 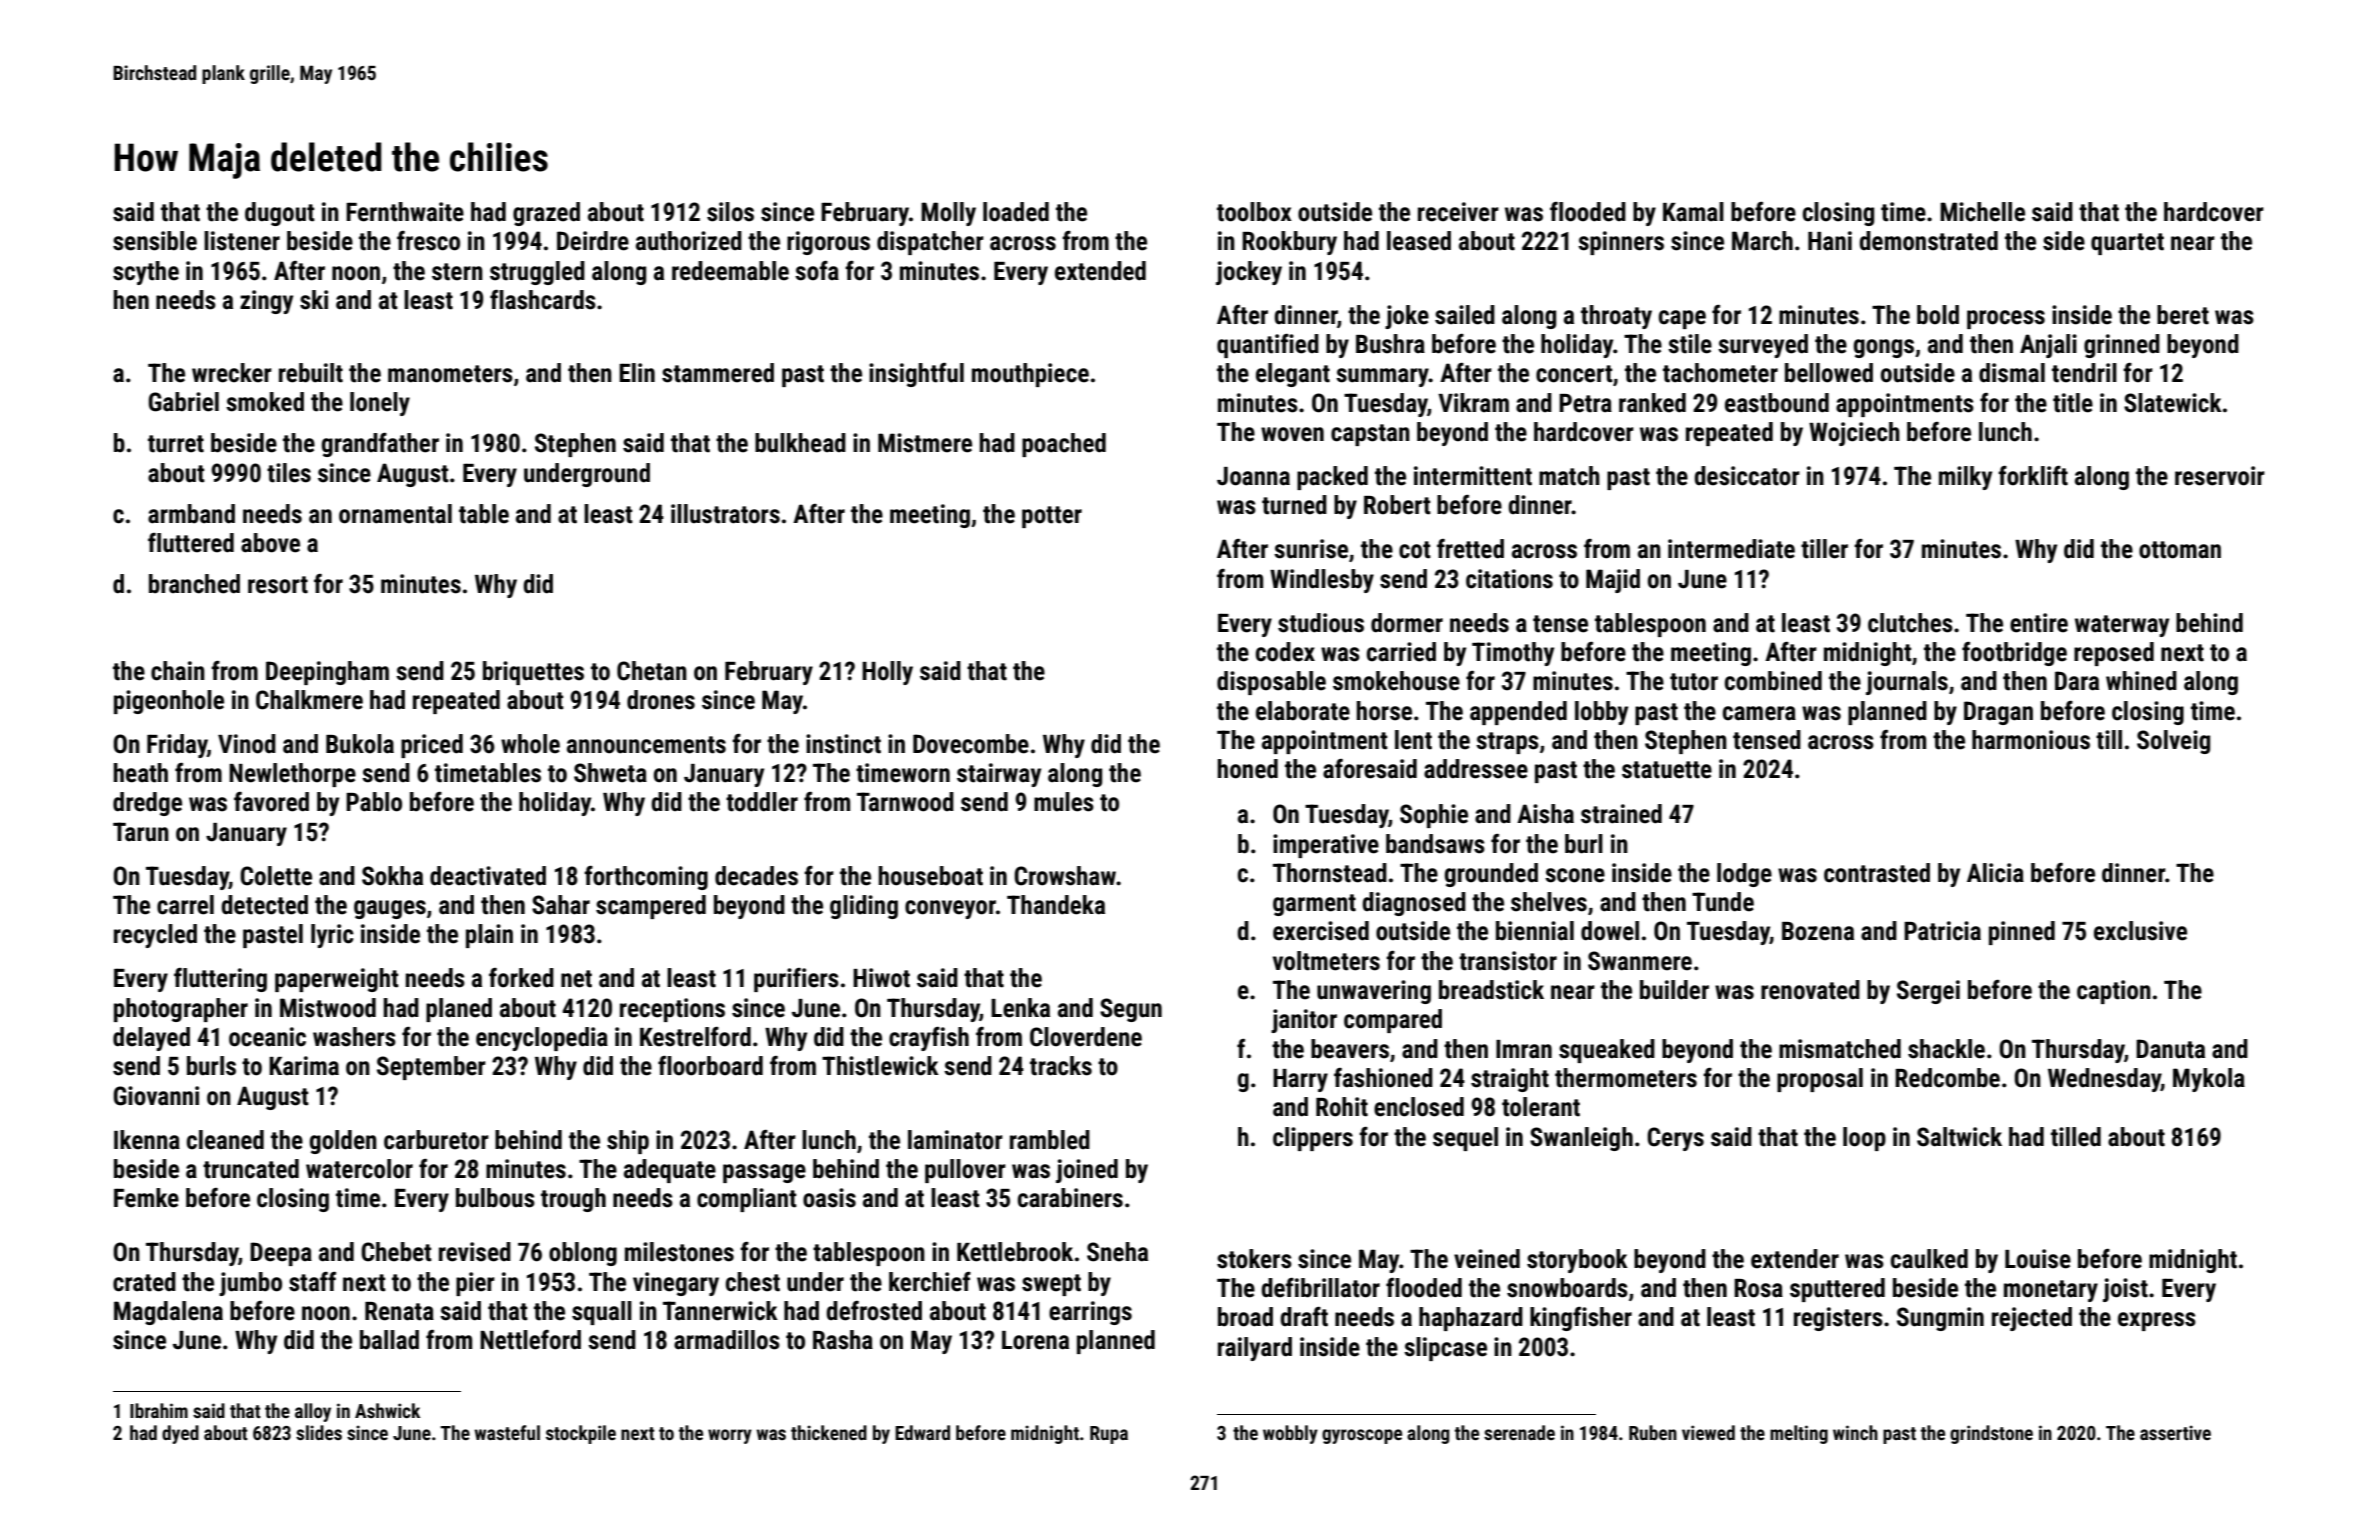 What do you see at coordinates (159, 1410) in the page?
I see `Ibrahim` at bounding box center [159, 1410].
